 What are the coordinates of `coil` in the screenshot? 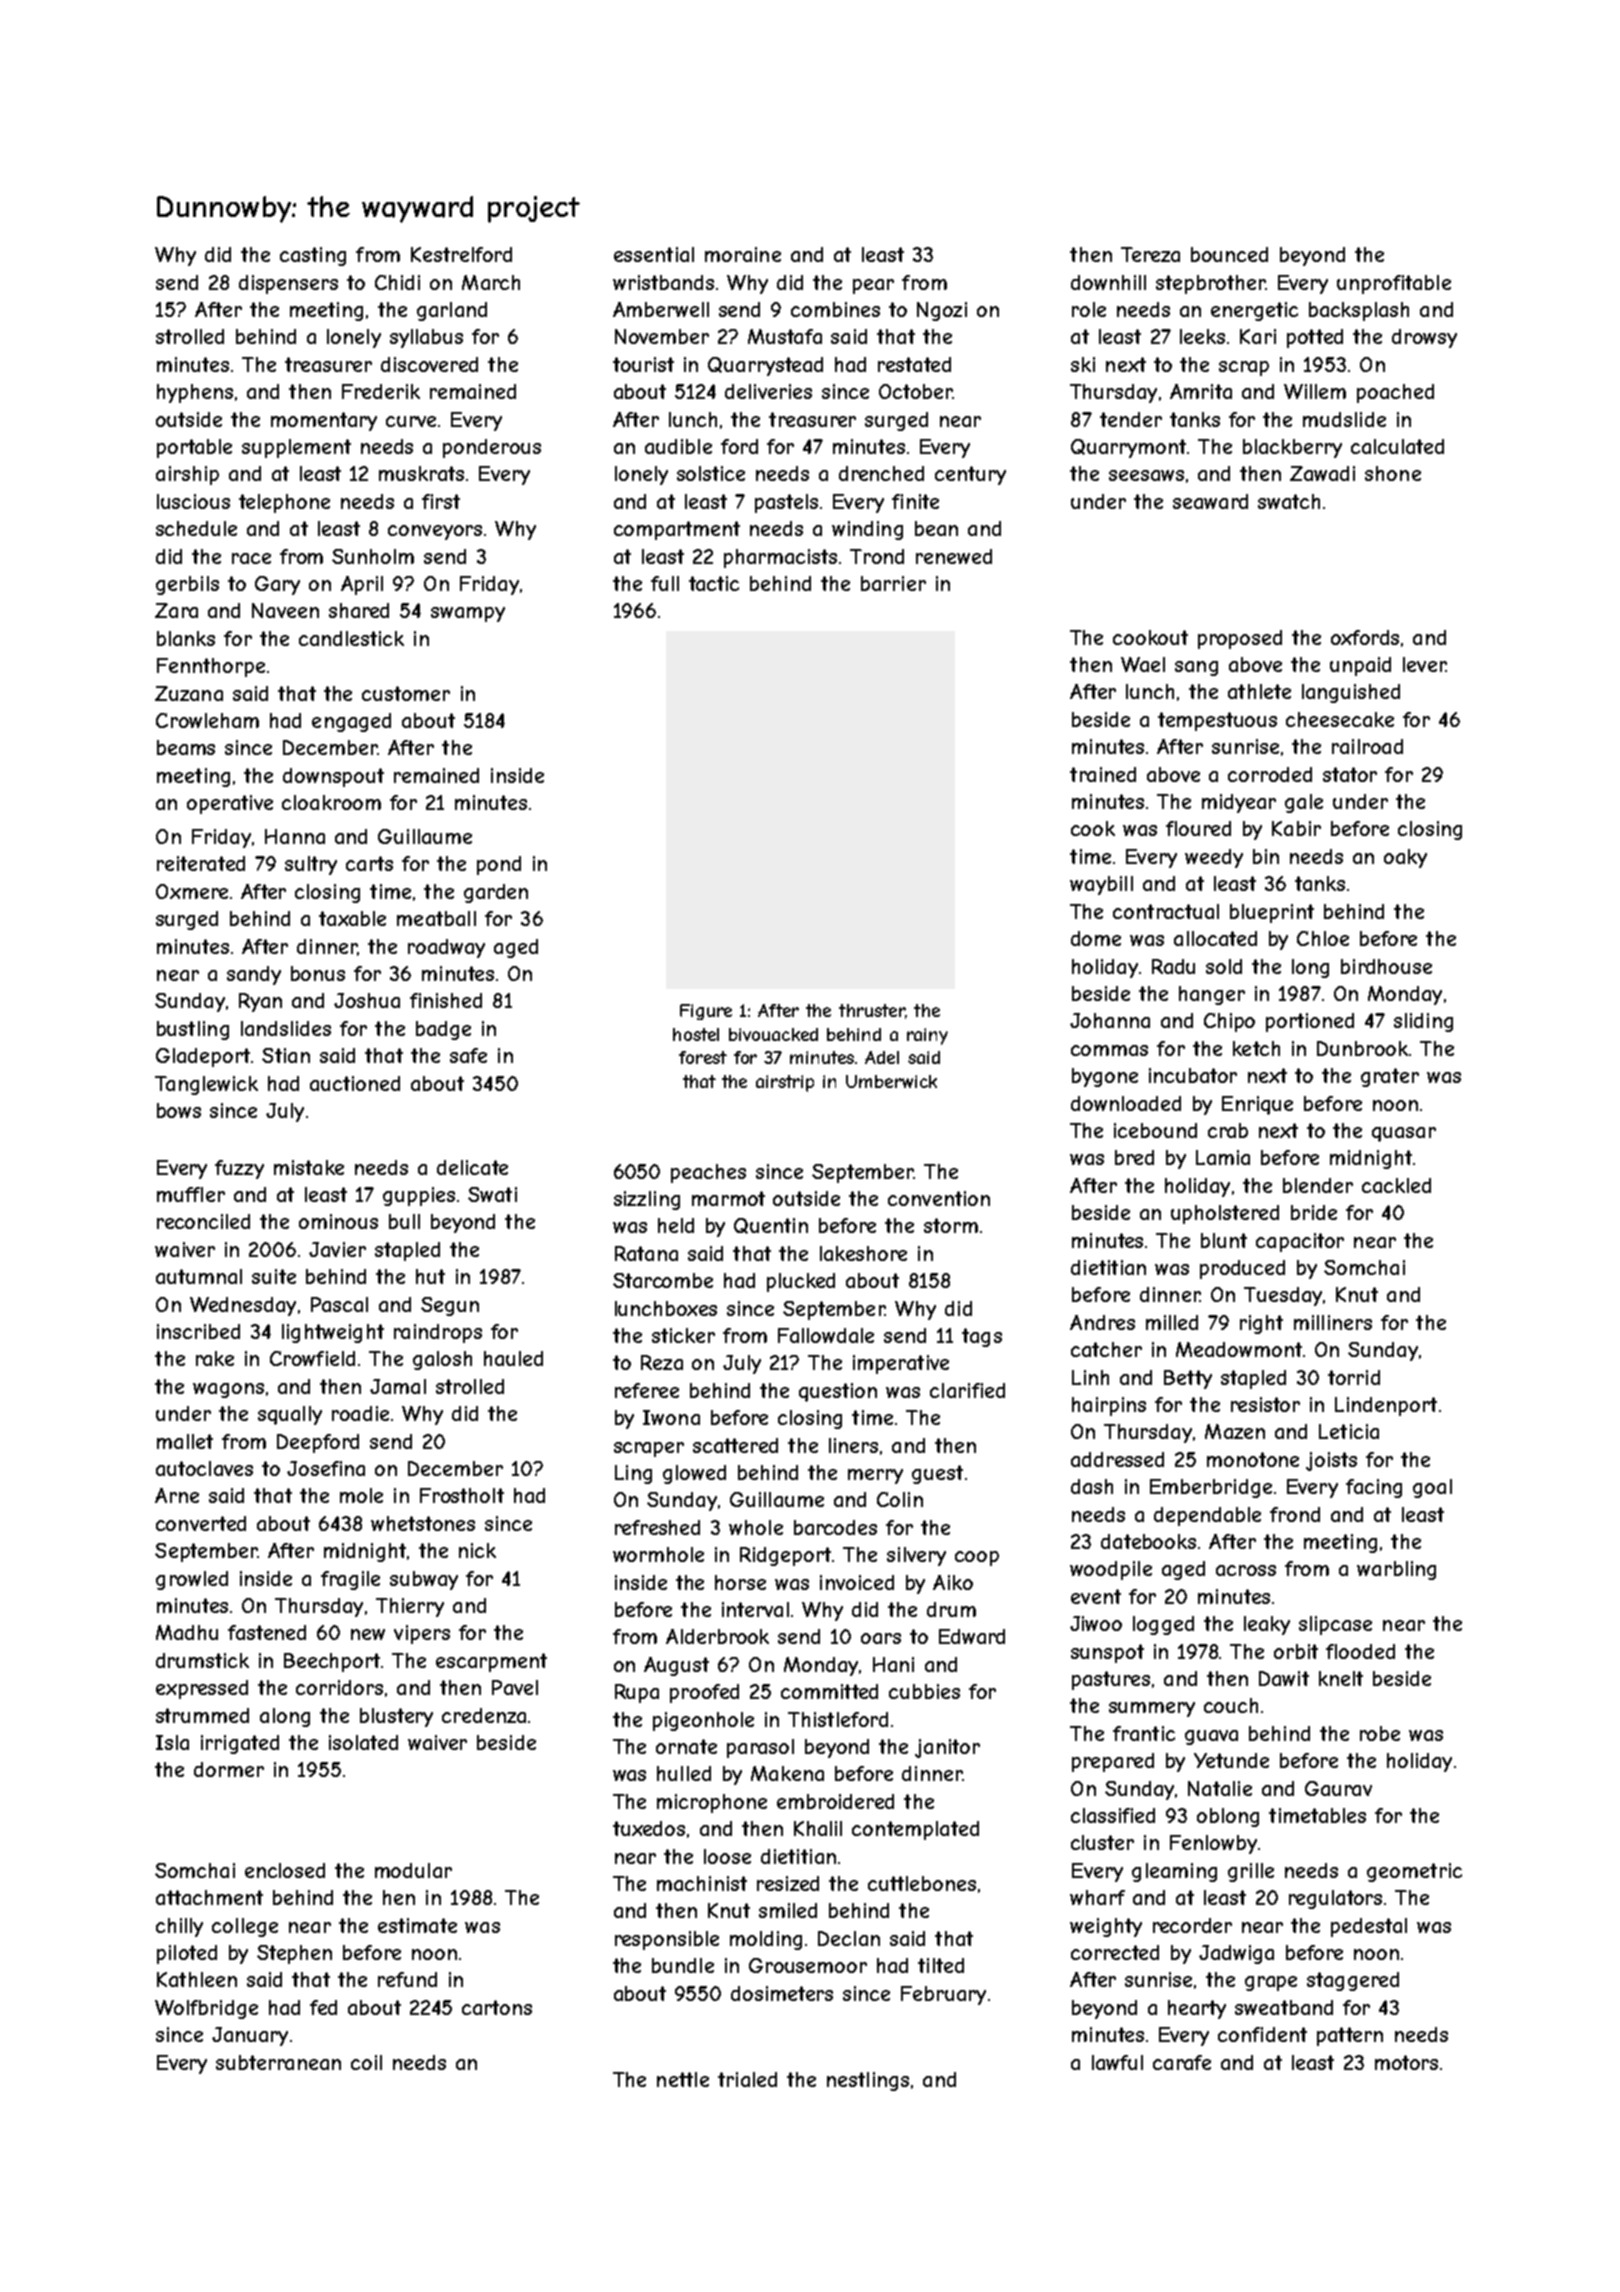 It's located at (366, 2062).
